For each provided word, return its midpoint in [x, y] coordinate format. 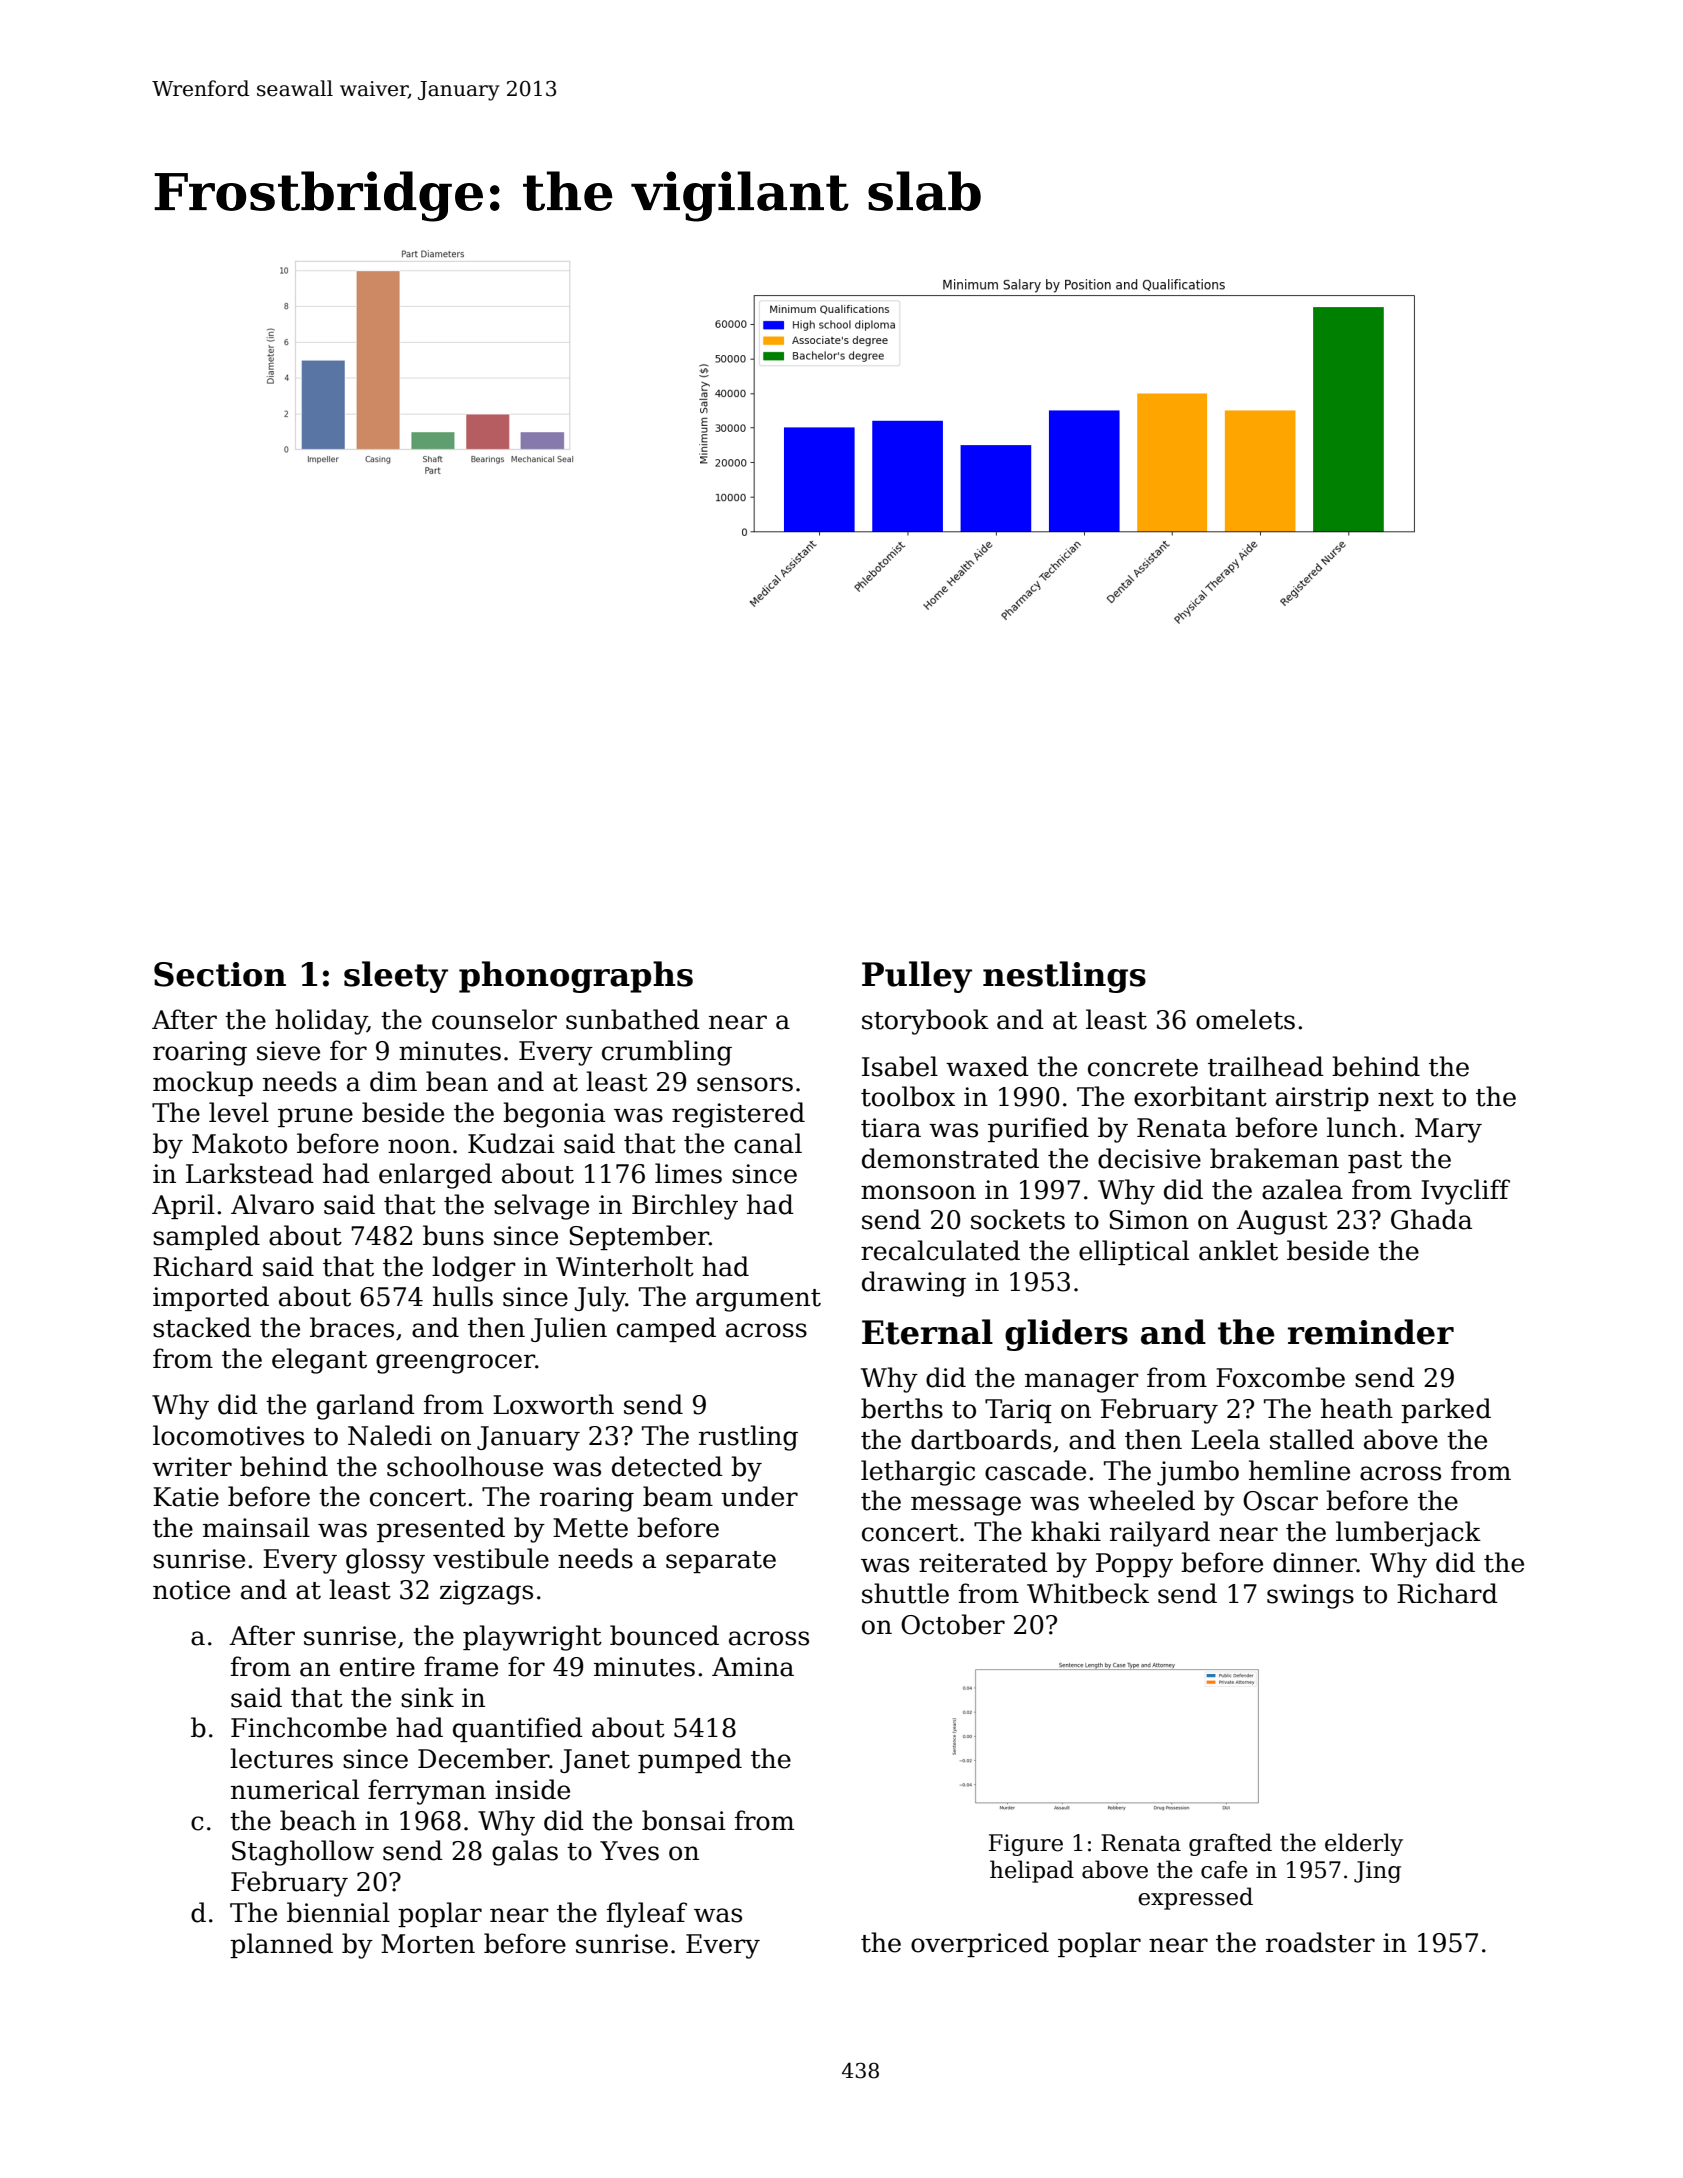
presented [441, 1529]
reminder [1371, 1332]
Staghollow [303, 1853]
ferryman [427, 1792]
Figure [1026, 1845]
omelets [1245, 1019]
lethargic [918, 1473]
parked [1446, 1410]
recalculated [940, 1250]
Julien [569, 1329]
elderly [1364, 1844]
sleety [396, 977]
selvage [541, 1207]
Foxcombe [1280, 1377]
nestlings [1064, 977]
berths [902, 1408]
